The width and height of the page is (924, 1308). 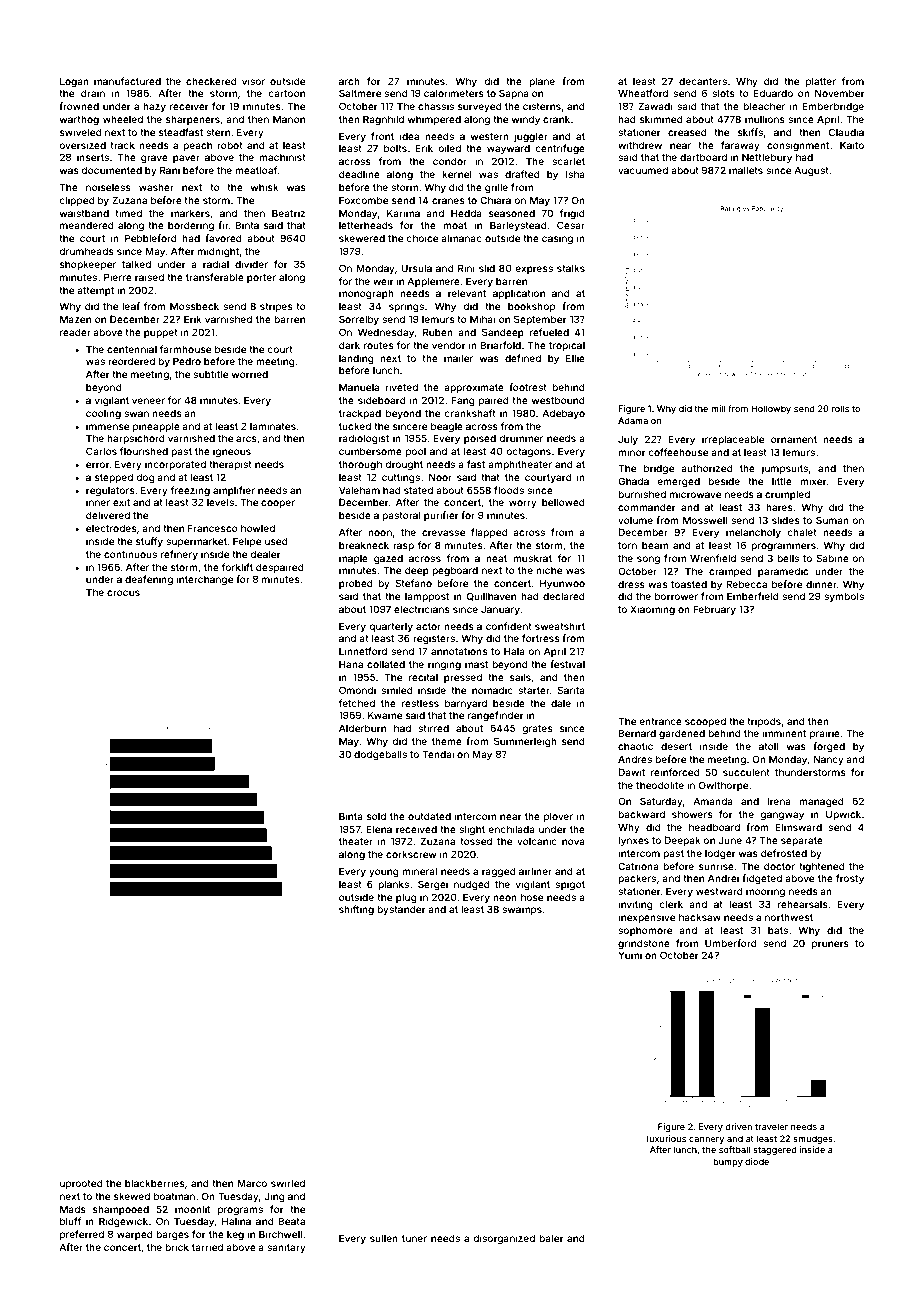 What do you see at coordinates (757, 1161) in the page?
I see `diode` at bounding box center [757, 1161].
